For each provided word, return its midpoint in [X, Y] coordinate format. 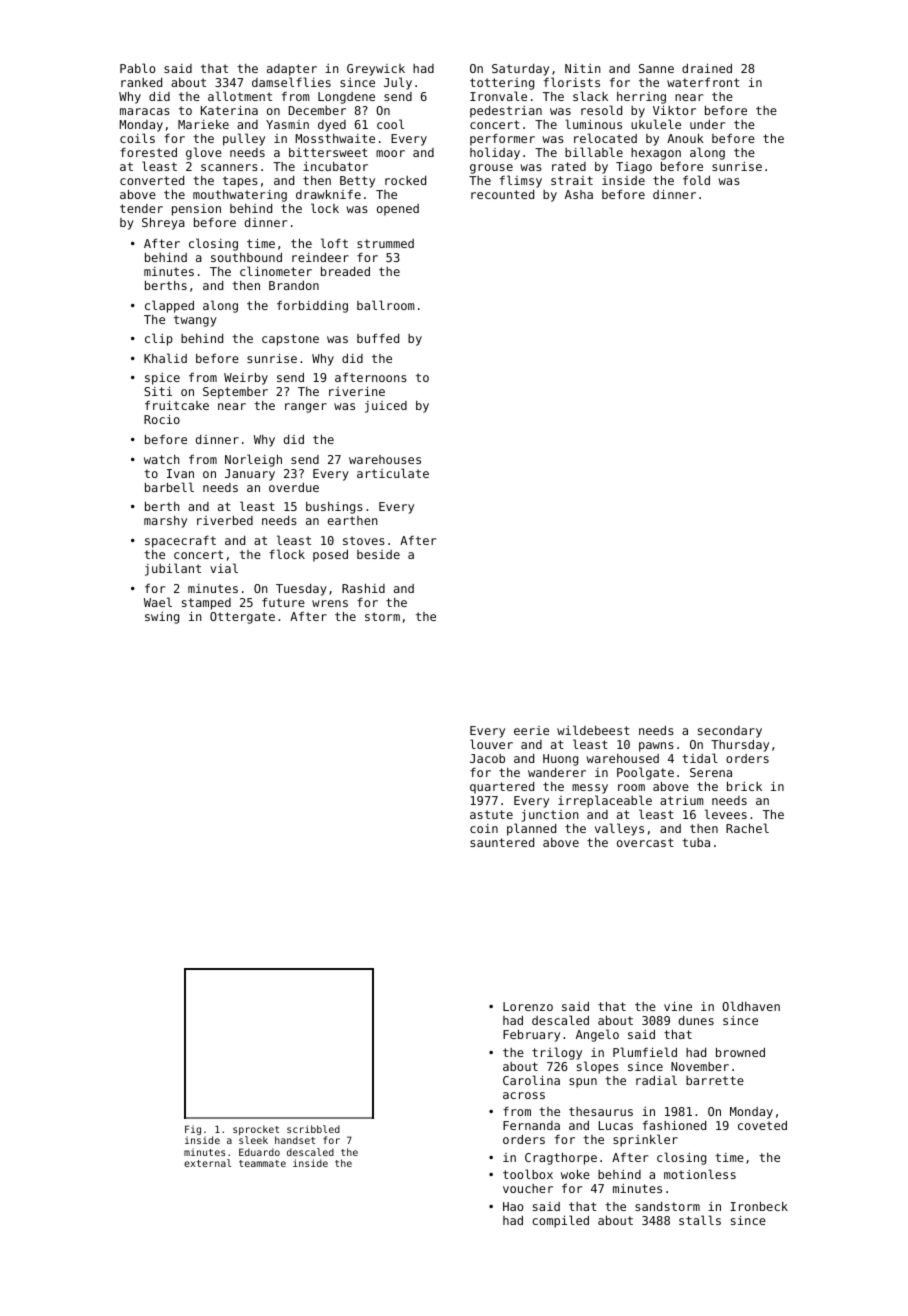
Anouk [685, 138]
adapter [292, 70]
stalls [700, 1220]
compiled [560, 1221]
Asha [579, 194]
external [207, 1163]
